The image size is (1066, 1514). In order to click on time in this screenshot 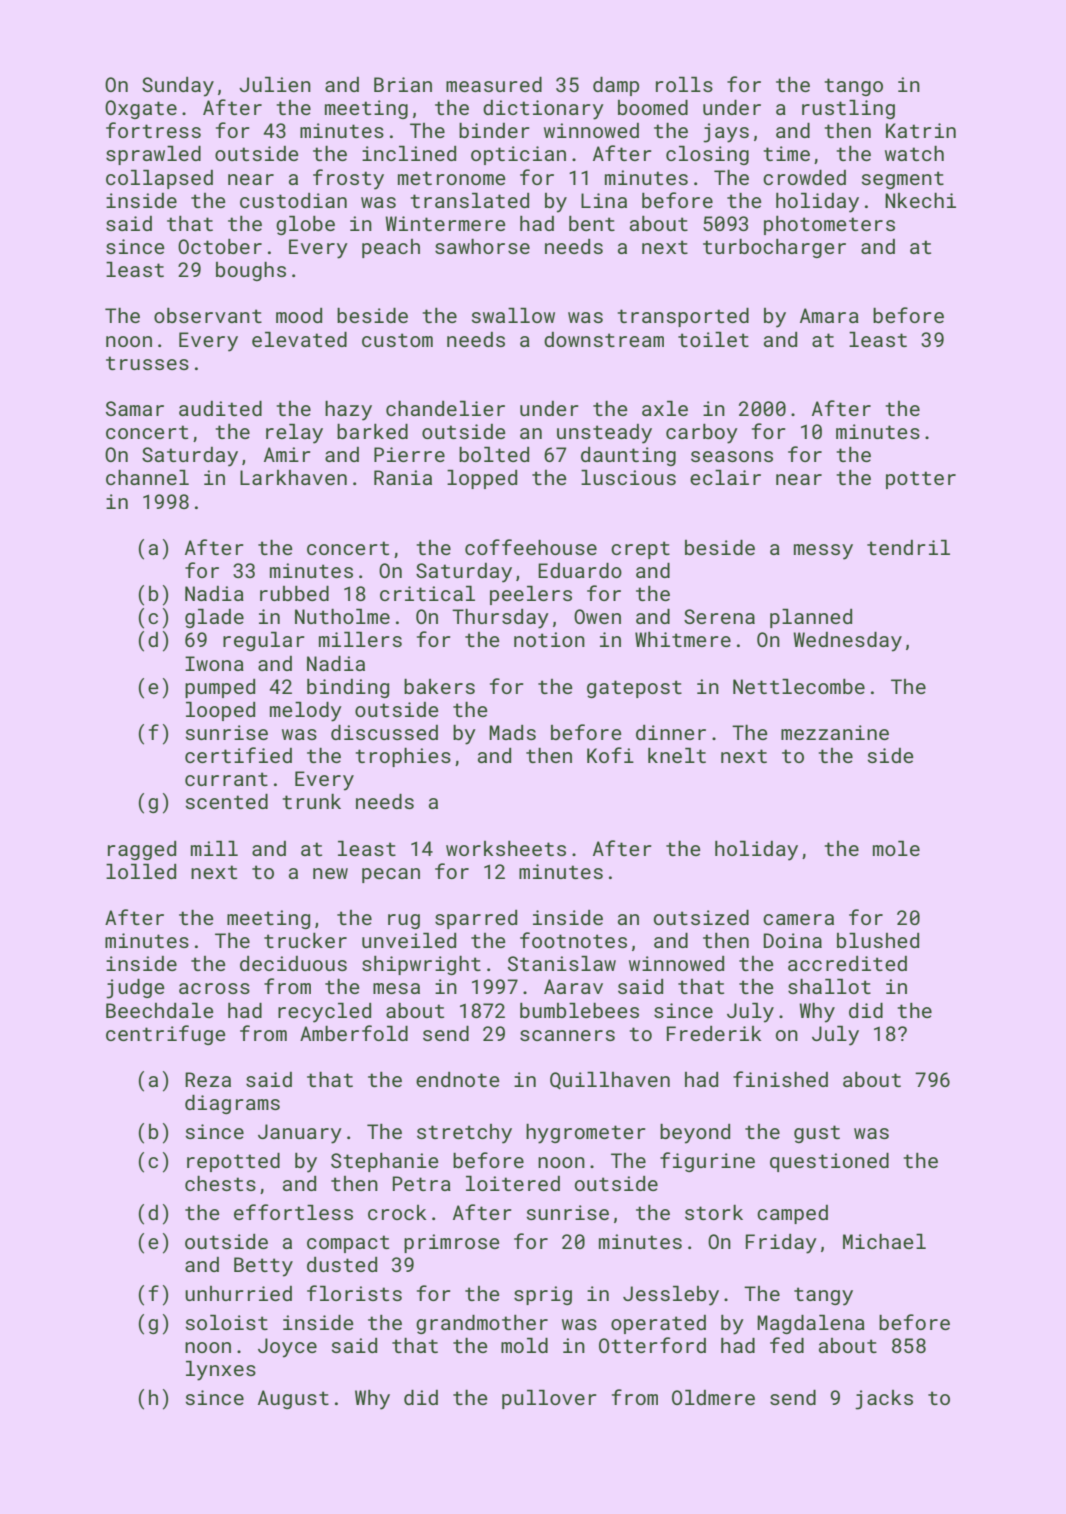, I will do `click(787, 153)`.
